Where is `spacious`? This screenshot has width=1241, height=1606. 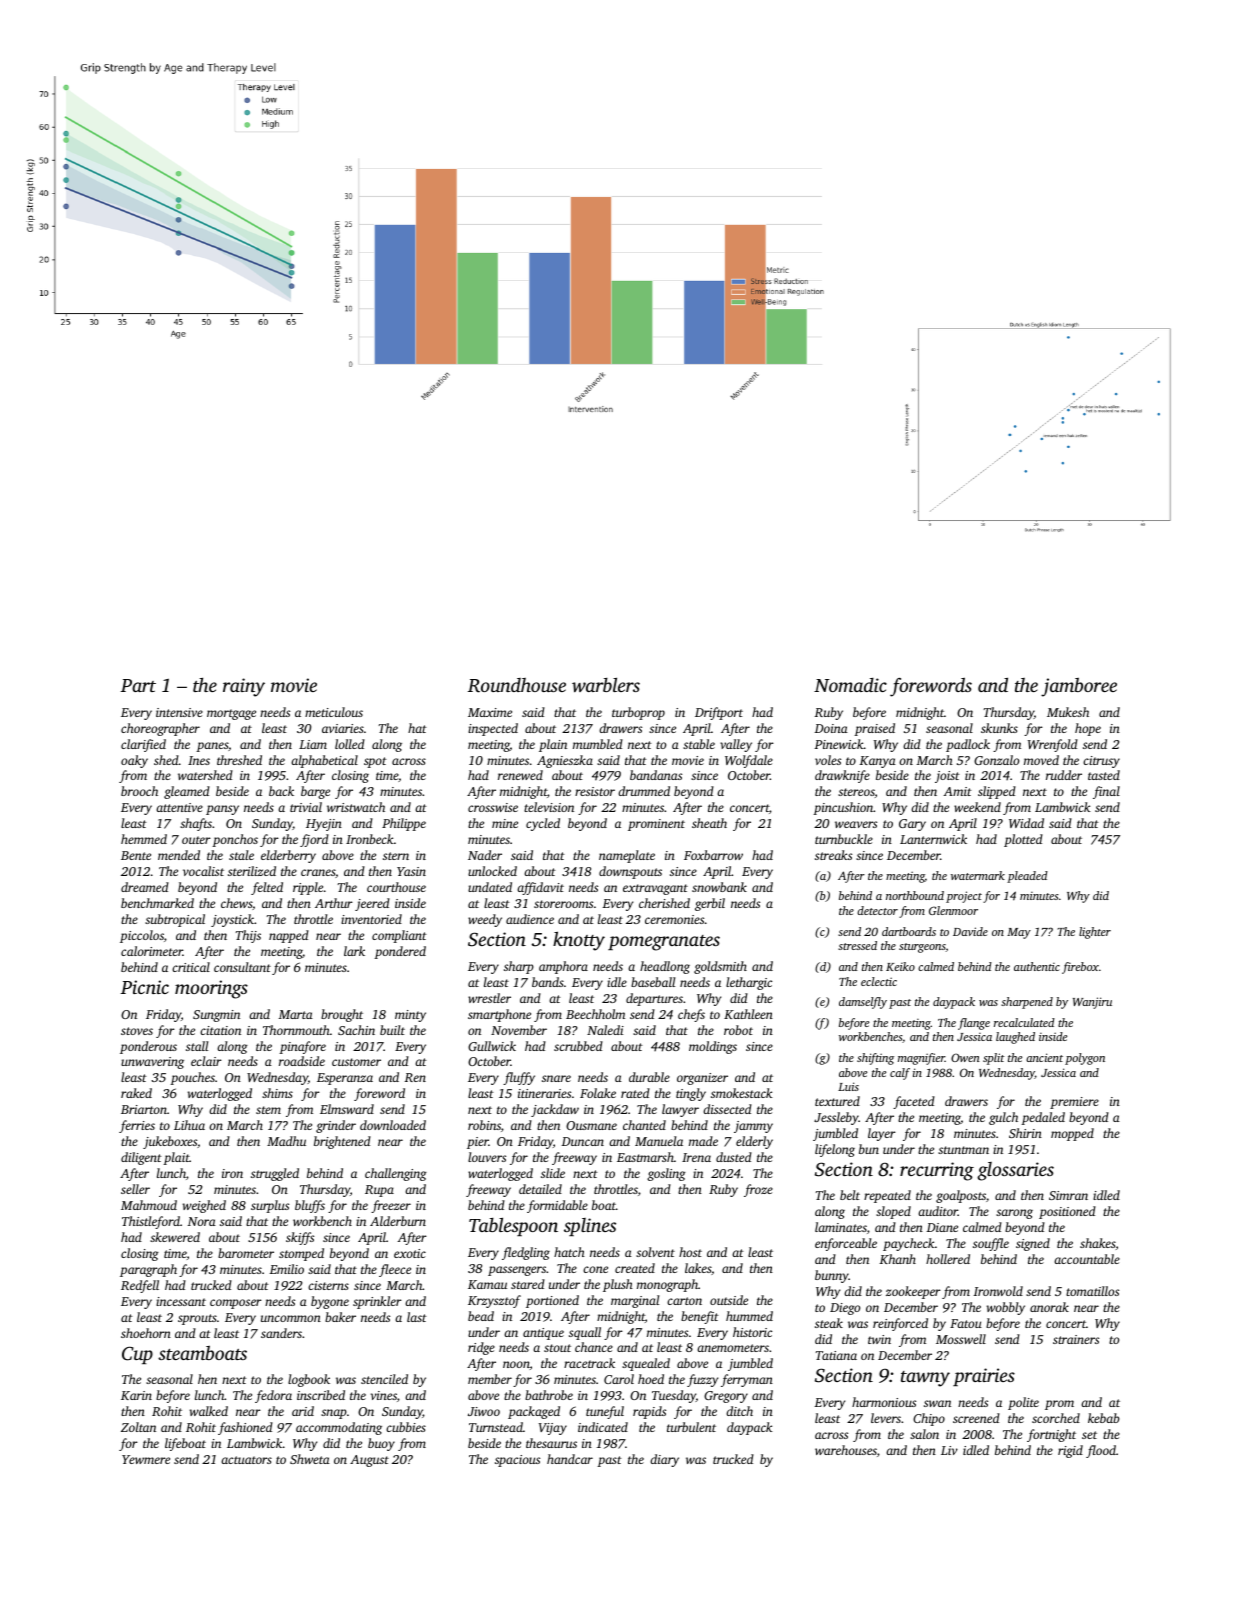
spacious is located at coordinates (517, 1461).
